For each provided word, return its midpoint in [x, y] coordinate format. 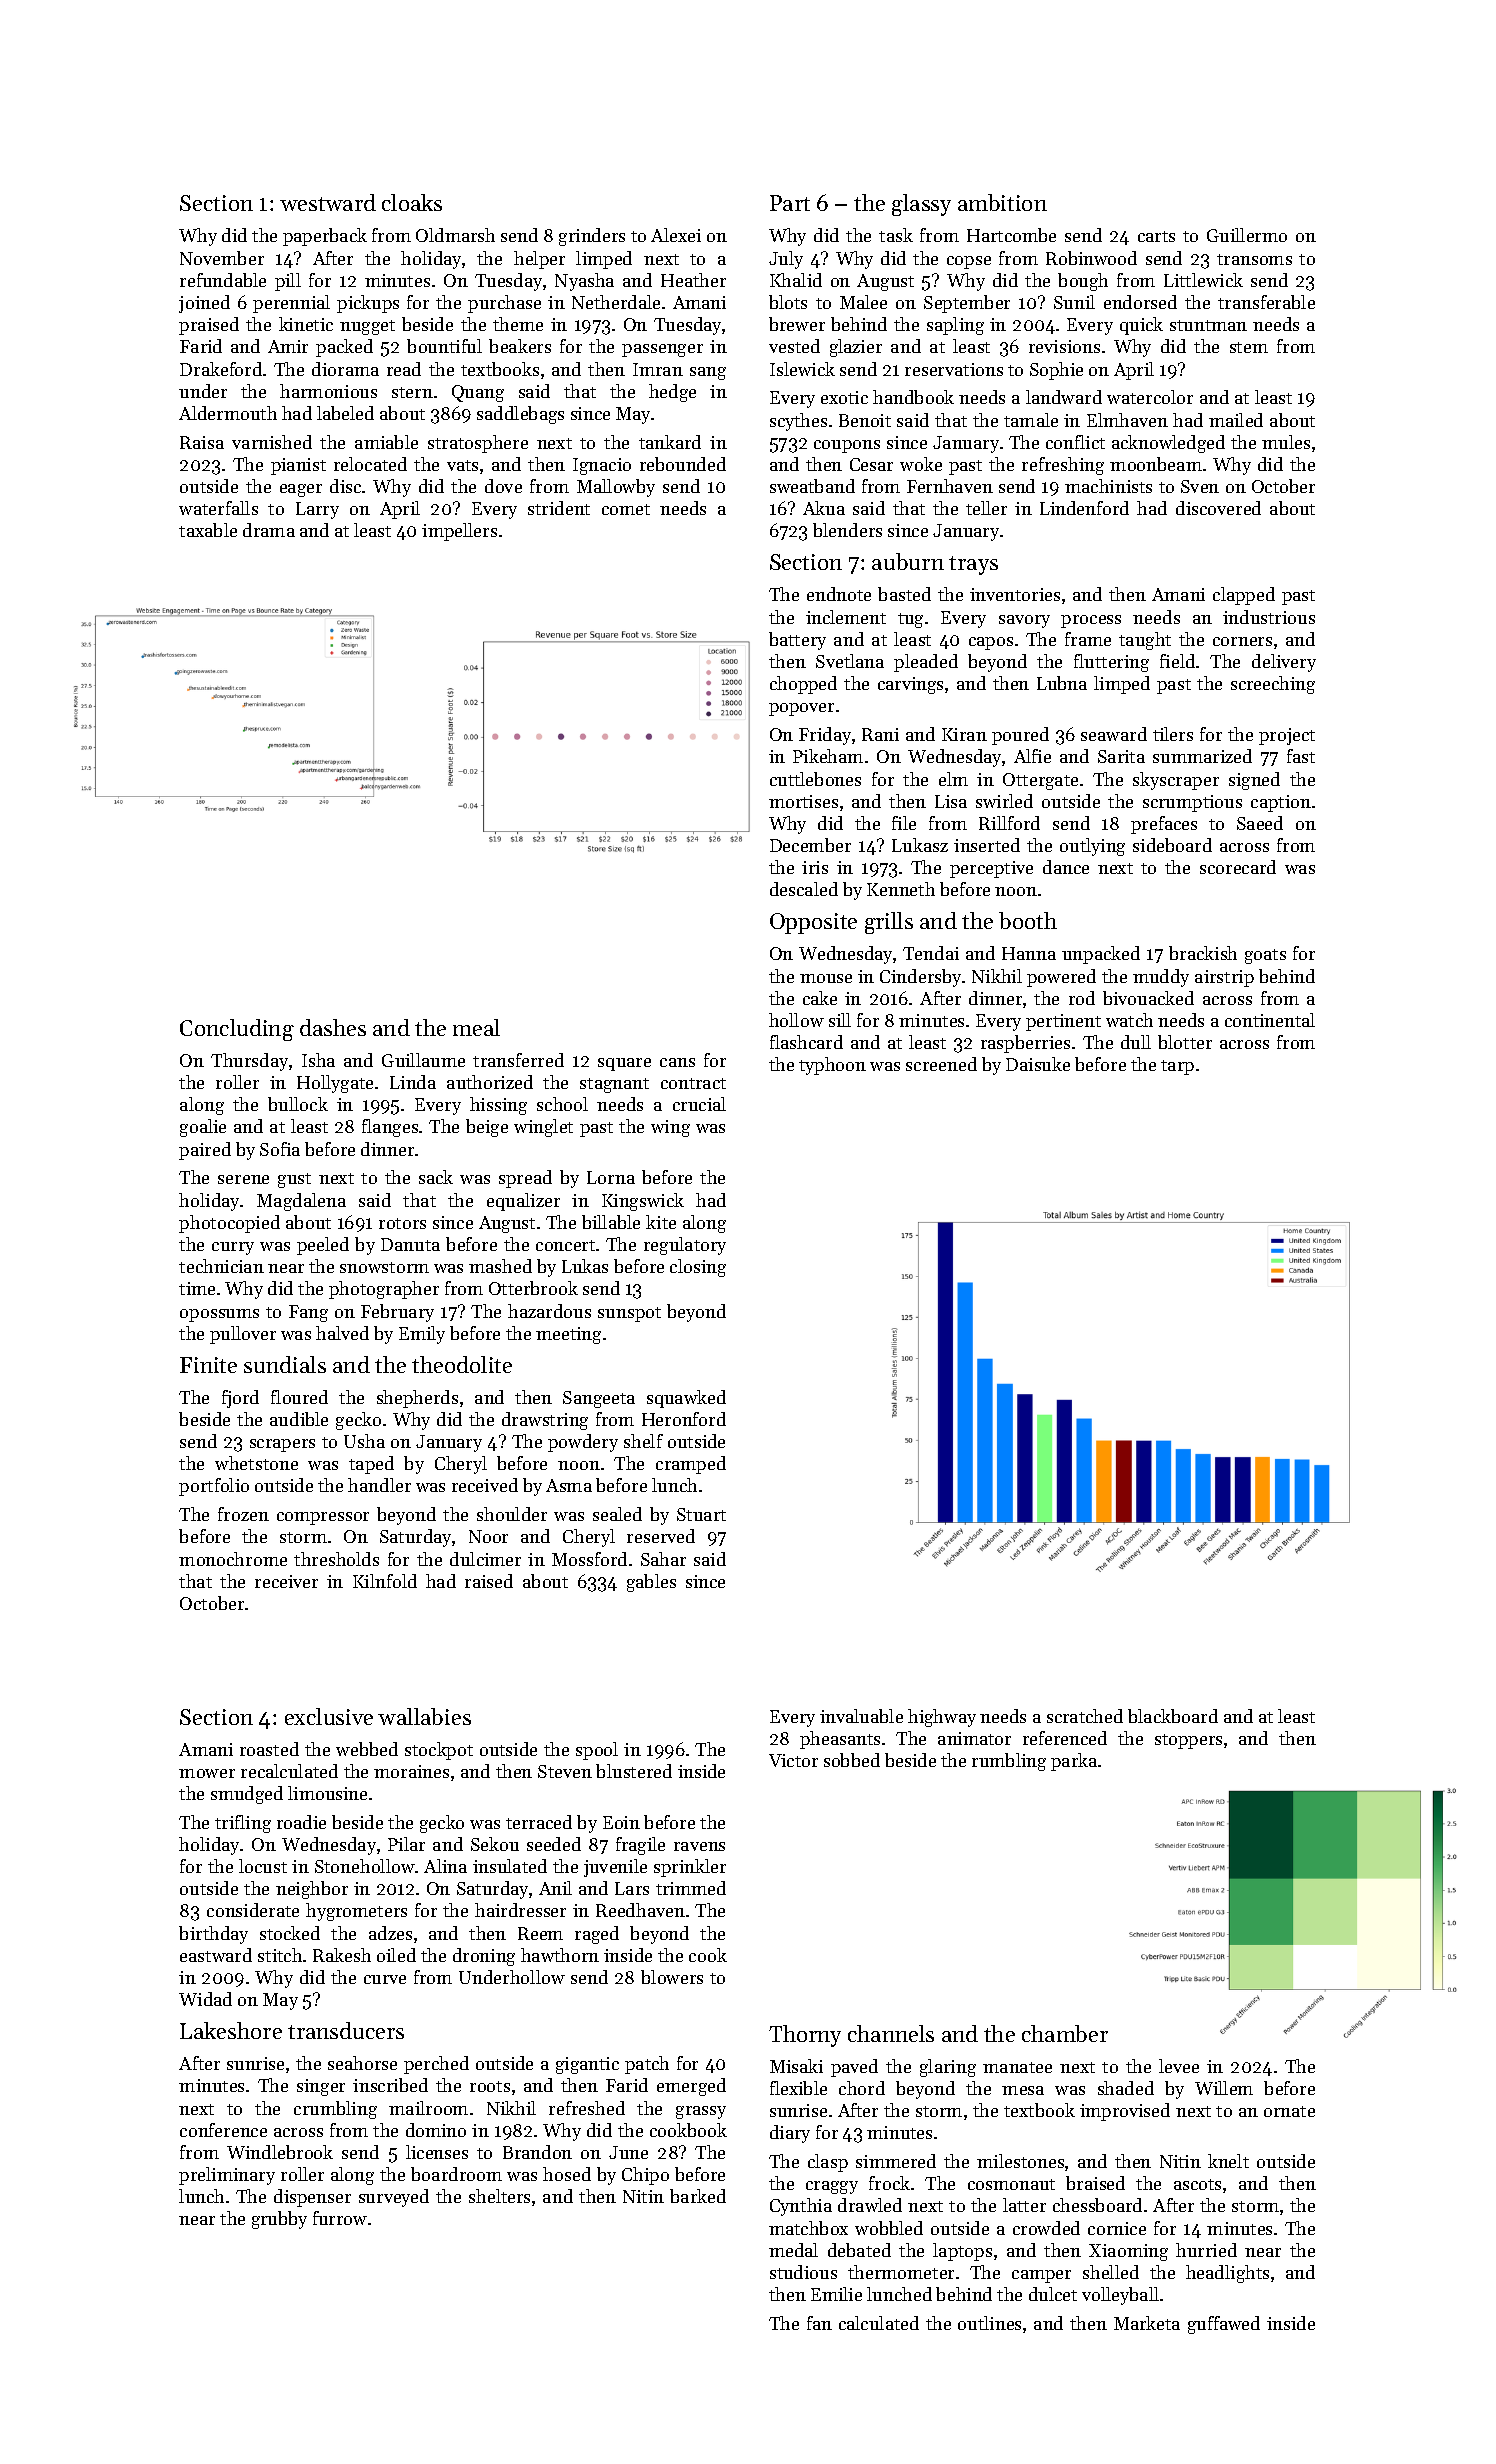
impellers [459, 532]
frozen [243, 1514]
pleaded [926, 663]
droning [484, 1957]
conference [223, 2130]
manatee [1017, 2067]
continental [1270, 1020]
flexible [798, 2088]
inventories [1015, 594]
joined [204, 304]
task [896, 235]
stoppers [1188, 1741]
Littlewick [1203, 280]
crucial [699, 1104]
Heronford [684, 1419]
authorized [490, 1082]
